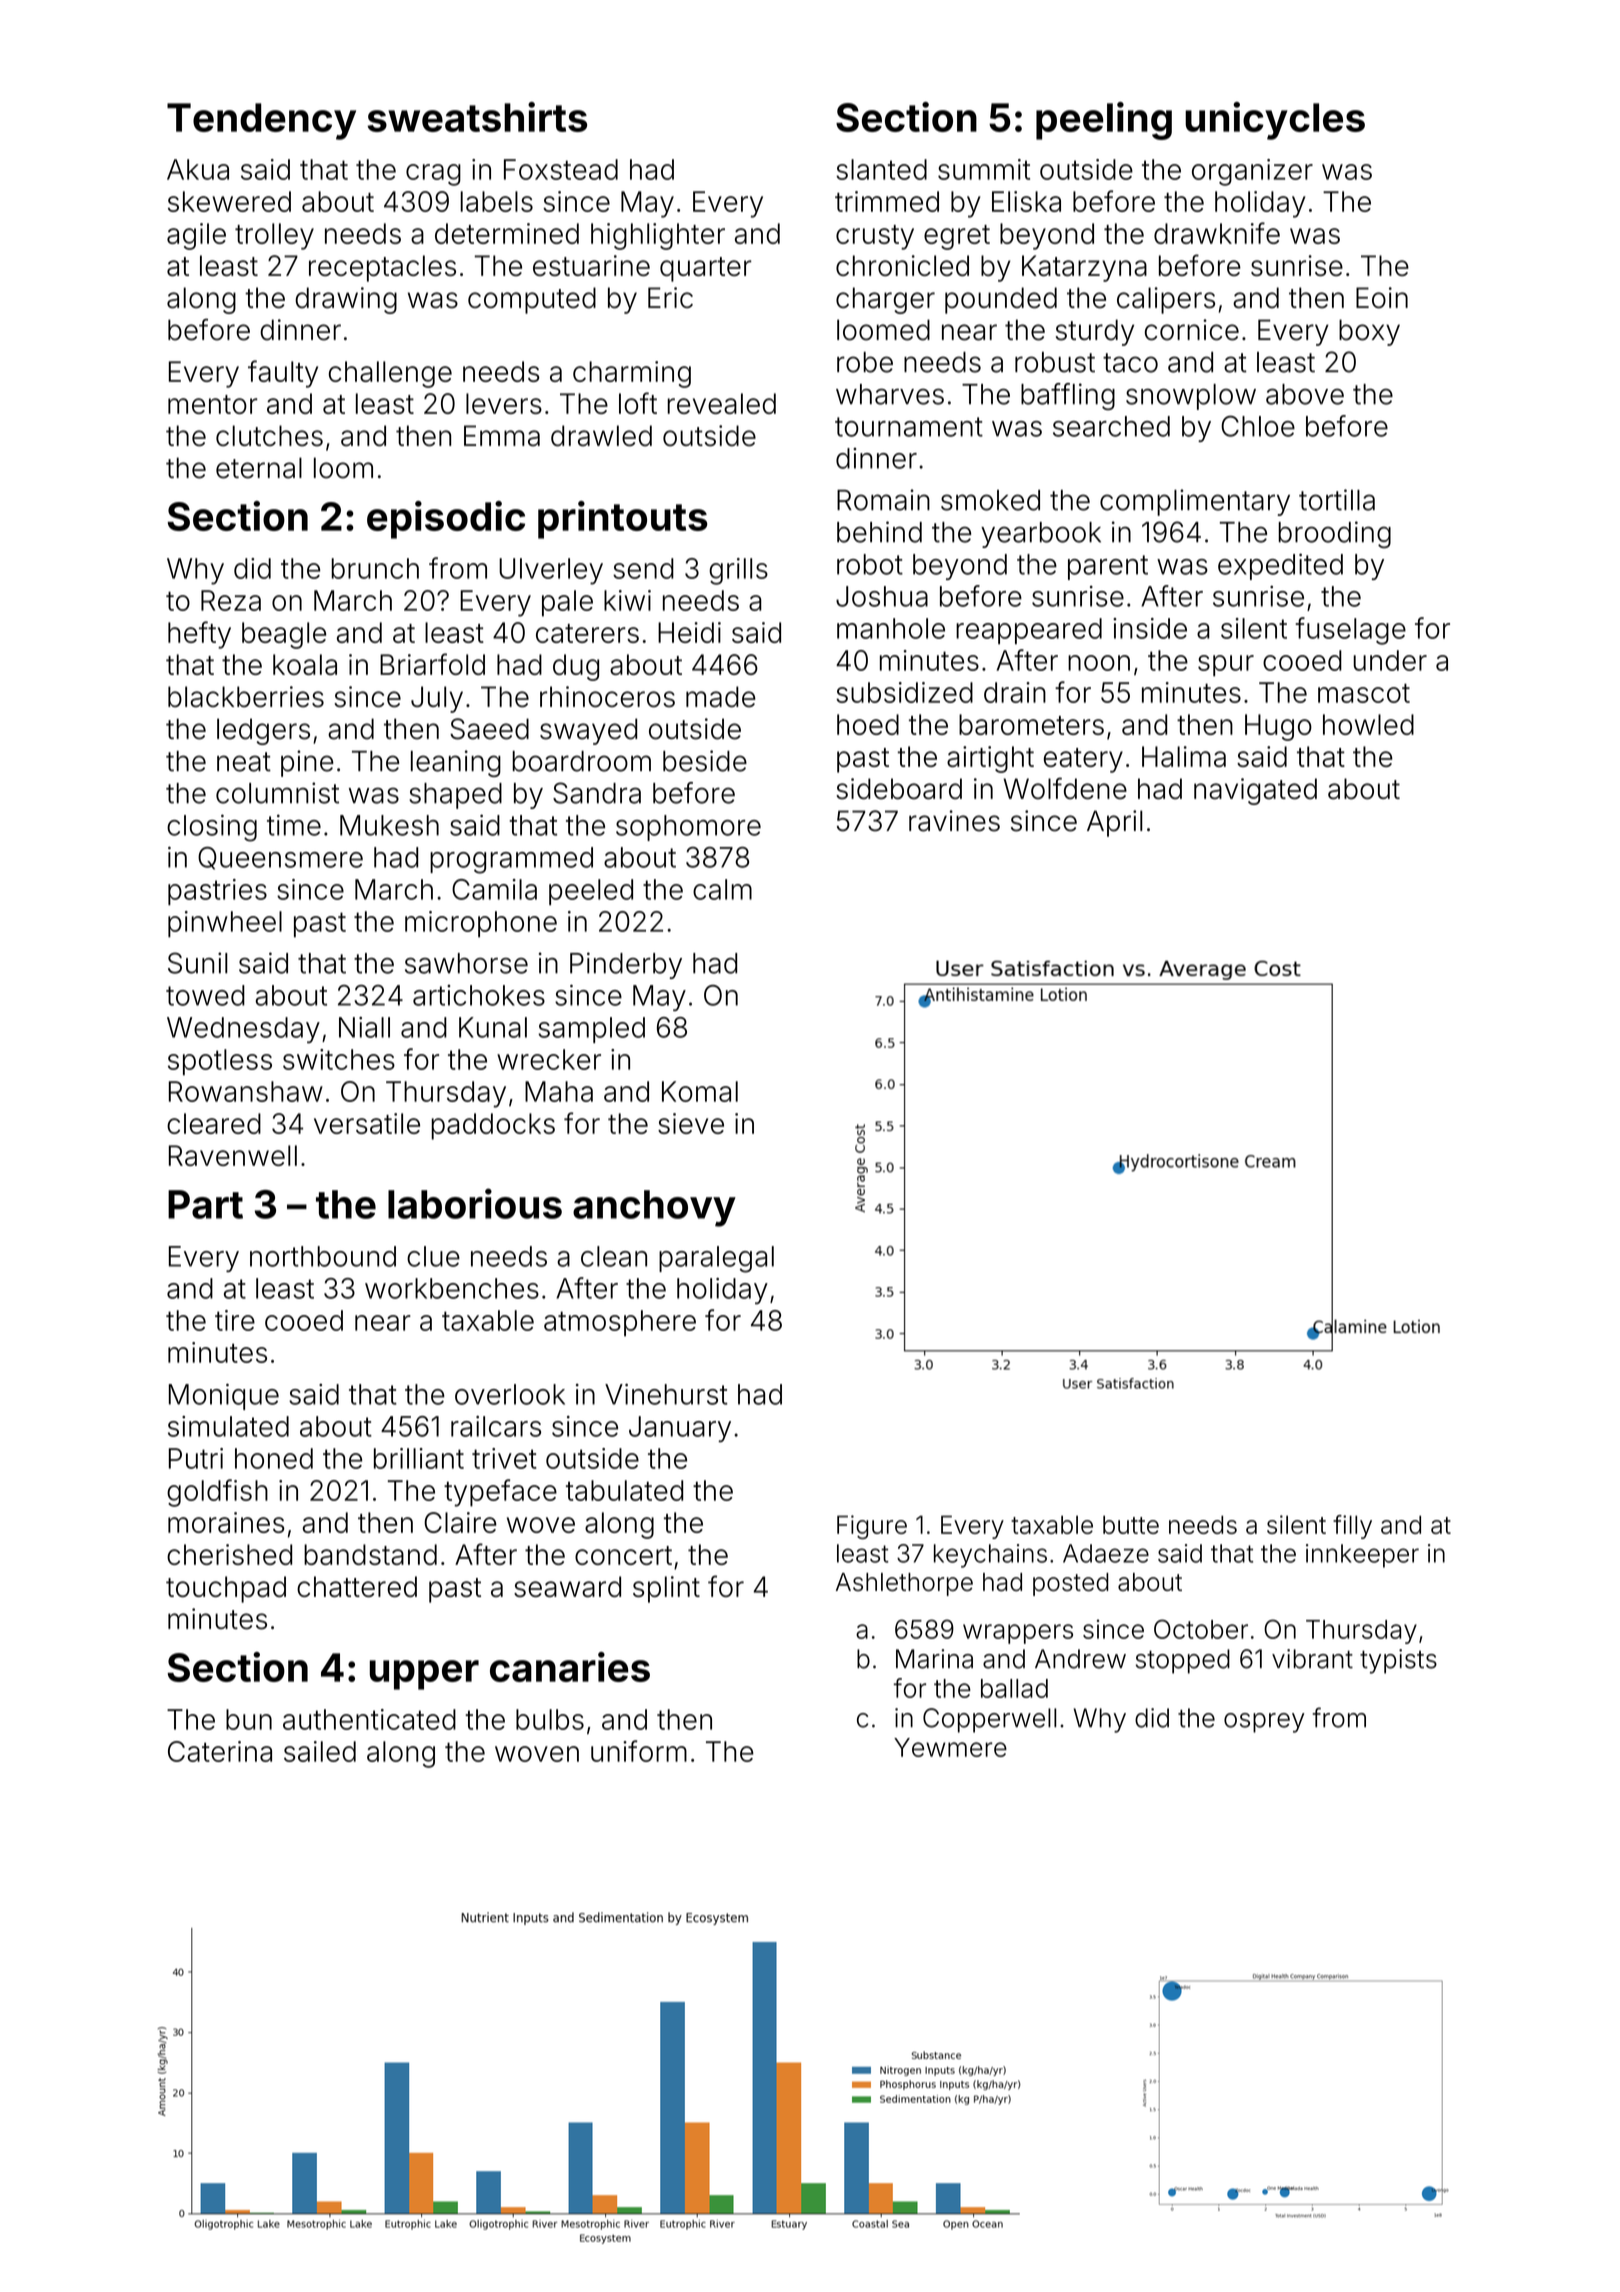  I want to click on crag, so click(433, 175).
